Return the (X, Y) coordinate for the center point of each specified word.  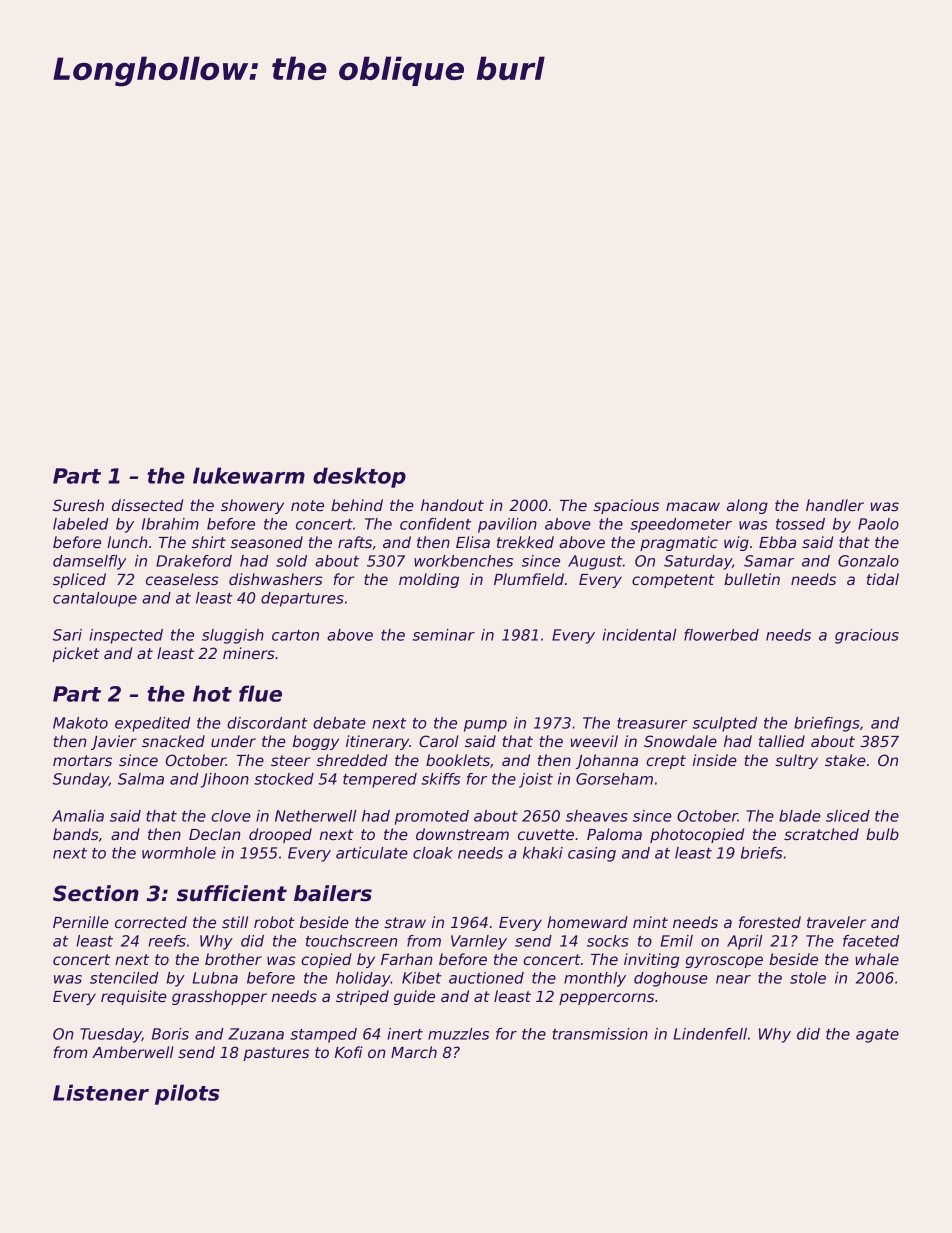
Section (96, 893)
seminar (444, 635)
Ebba (777, 542)
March (414, 1052)
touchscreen (351, 941)
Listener (101, 1092)
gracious (867, 636)
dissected (147, 505)
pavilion (507, 525)
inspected (126, 636)
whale (877, 959)
